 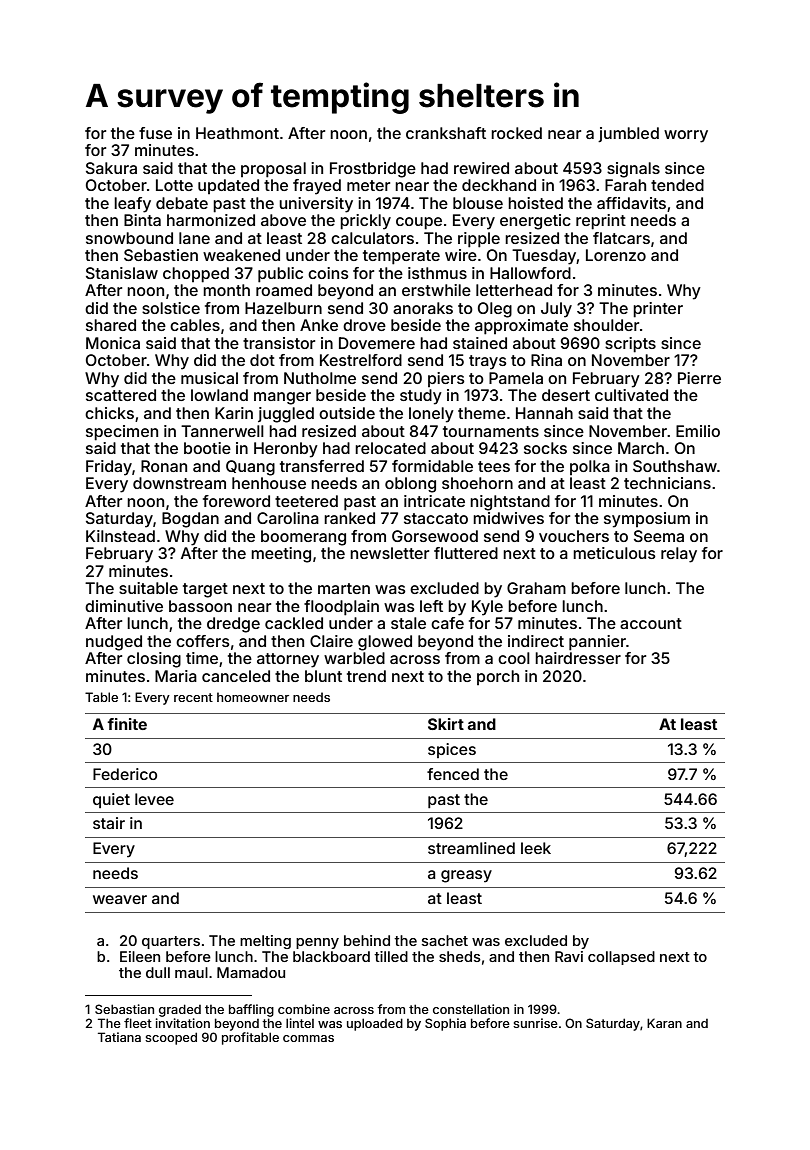 What do you see at coordinates (120, 899) in the screenshot?
I see `weaver` at bounding box center [120, 899].
